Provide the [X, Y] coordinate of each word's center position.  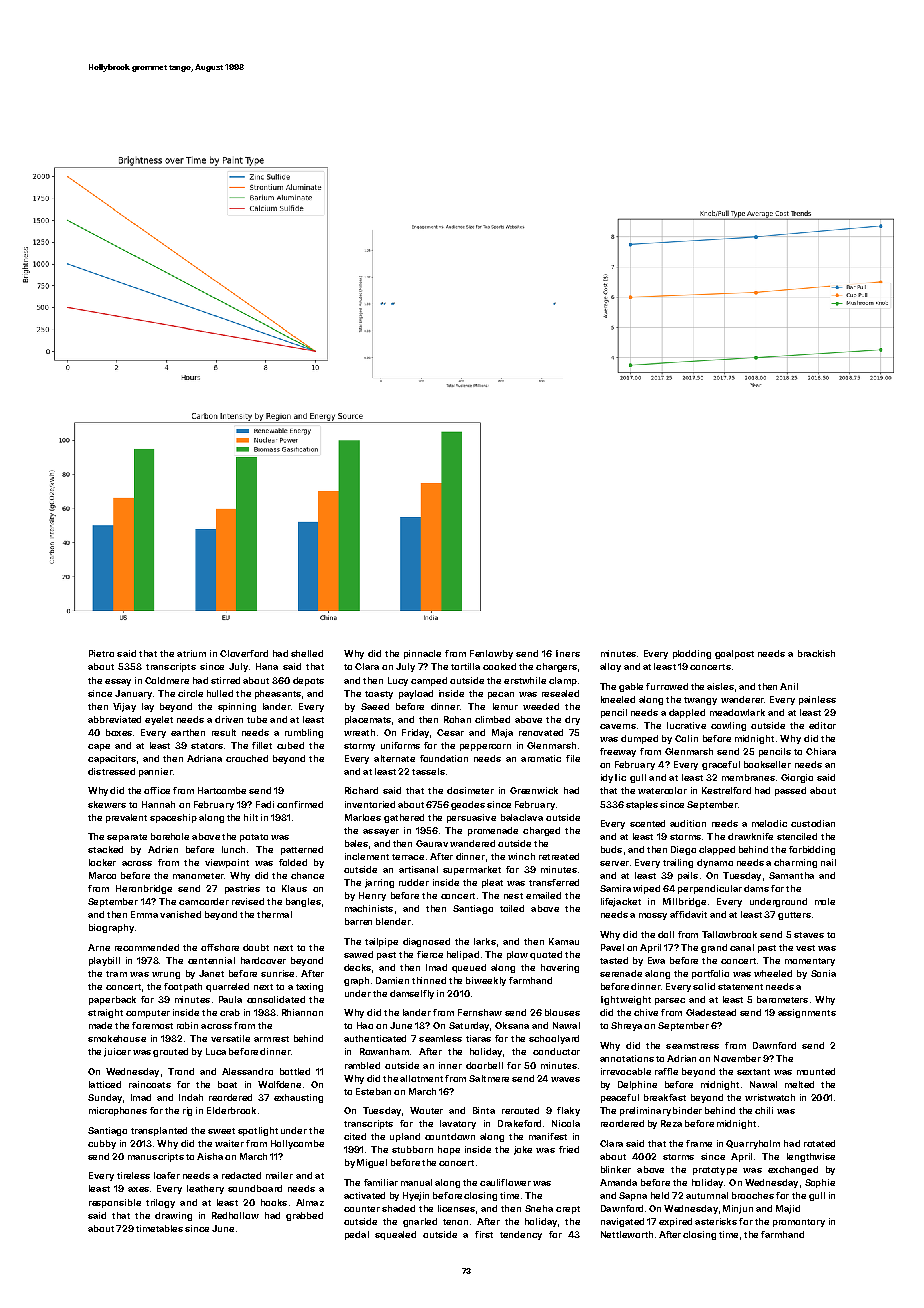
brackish [816, 653]
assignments [807, 1013]
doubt [256, 947]
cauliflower [505, 1182]
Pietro [101, 653]
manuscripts [156, 1157]
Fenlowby [491, 654]
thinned [429, 980]
